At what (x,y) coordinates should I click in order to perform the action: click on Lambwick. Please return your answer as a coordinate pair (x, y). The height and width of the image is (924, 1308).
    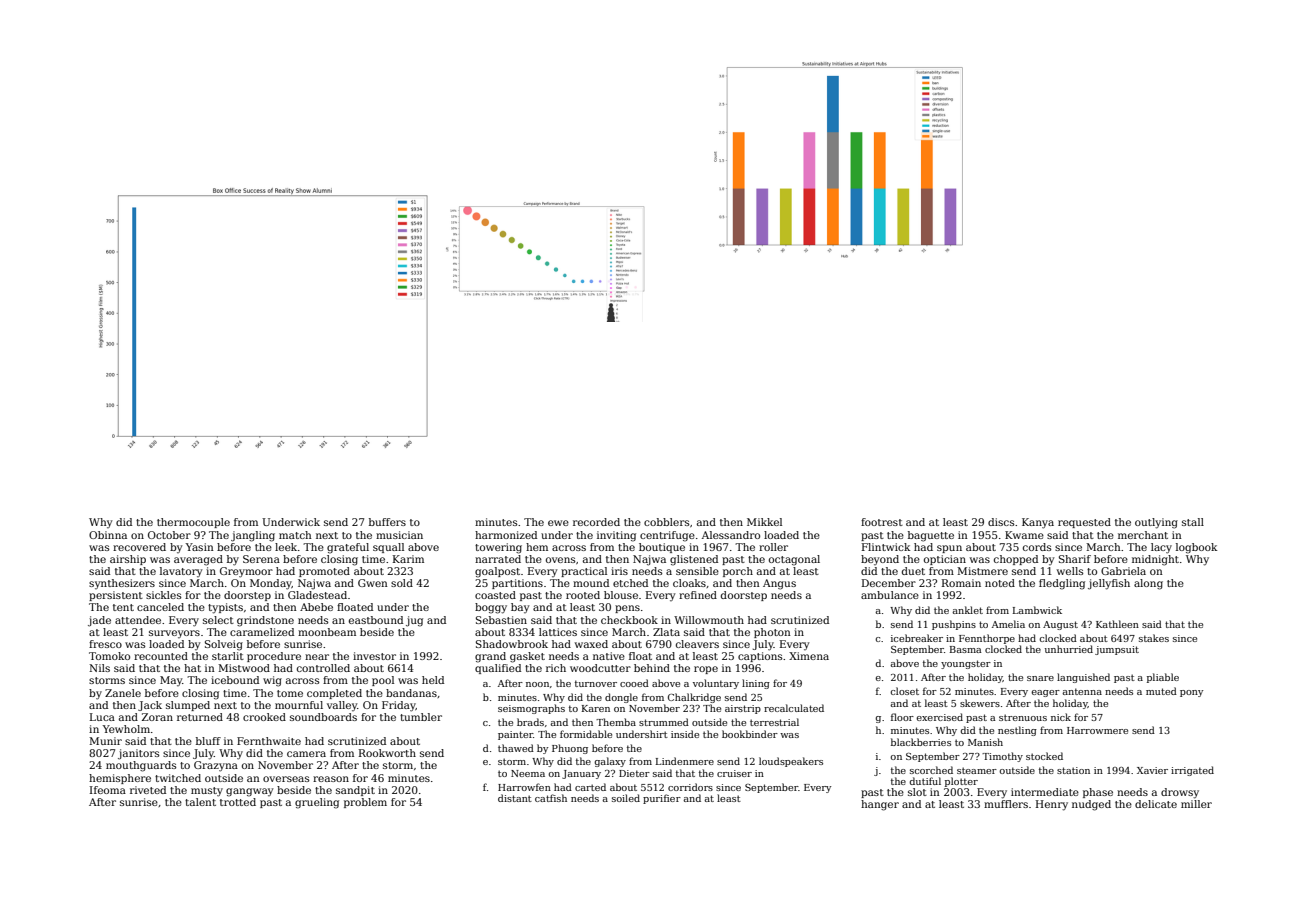
    Looking at the image, I should click on (1037, 610).
